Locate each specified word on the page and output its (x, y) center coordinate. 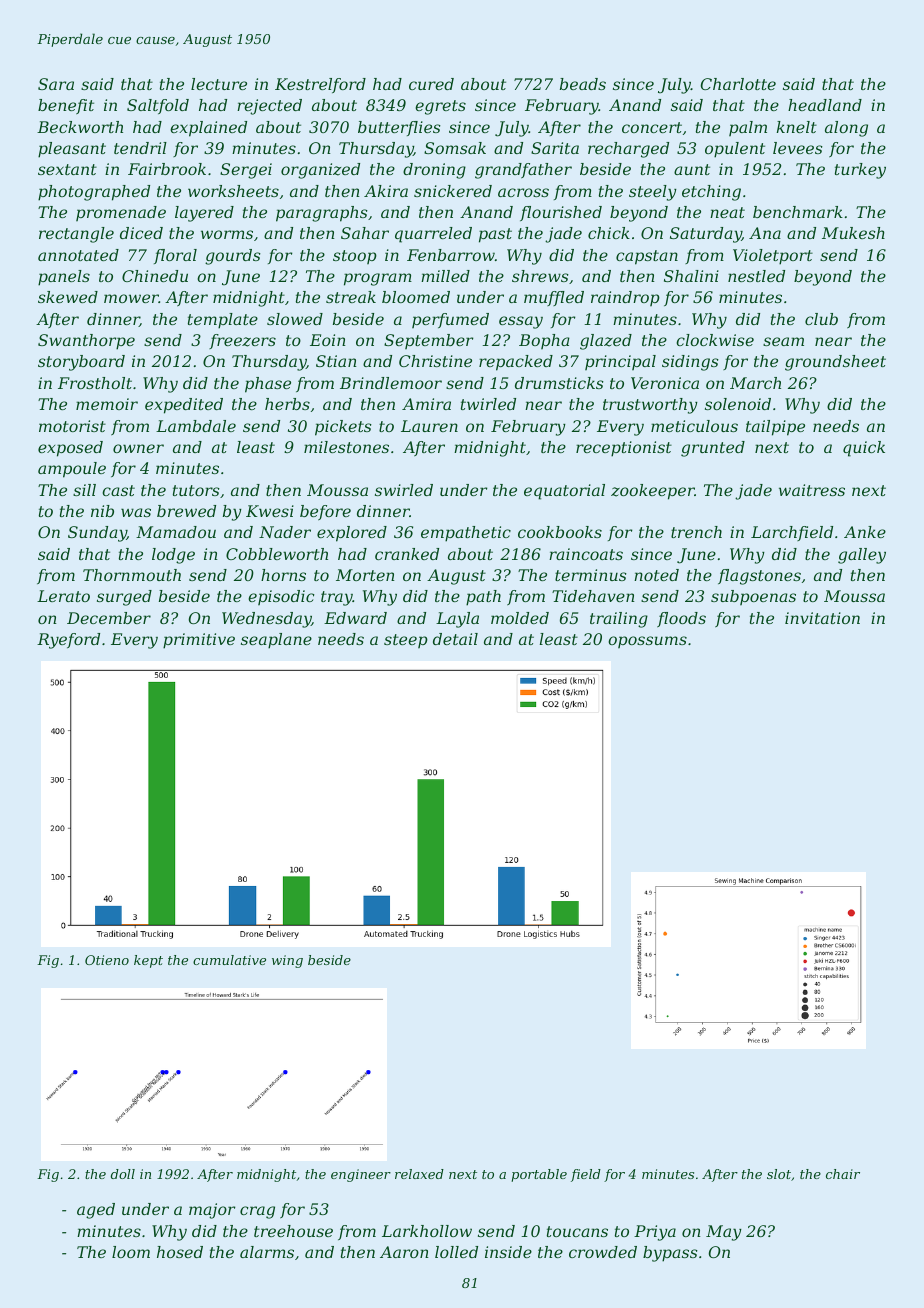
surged (124, 598)
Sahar (365, 233)
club (821, 319)
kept (148, 961)
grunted (713, 449)
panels (64, 278)
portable (539, 1175)
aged (96, 1211)
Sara (56, 84)
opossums (647, 642)
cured (431, 84)
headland (825, 105)
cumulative (229, 960)
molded (520, 618)
